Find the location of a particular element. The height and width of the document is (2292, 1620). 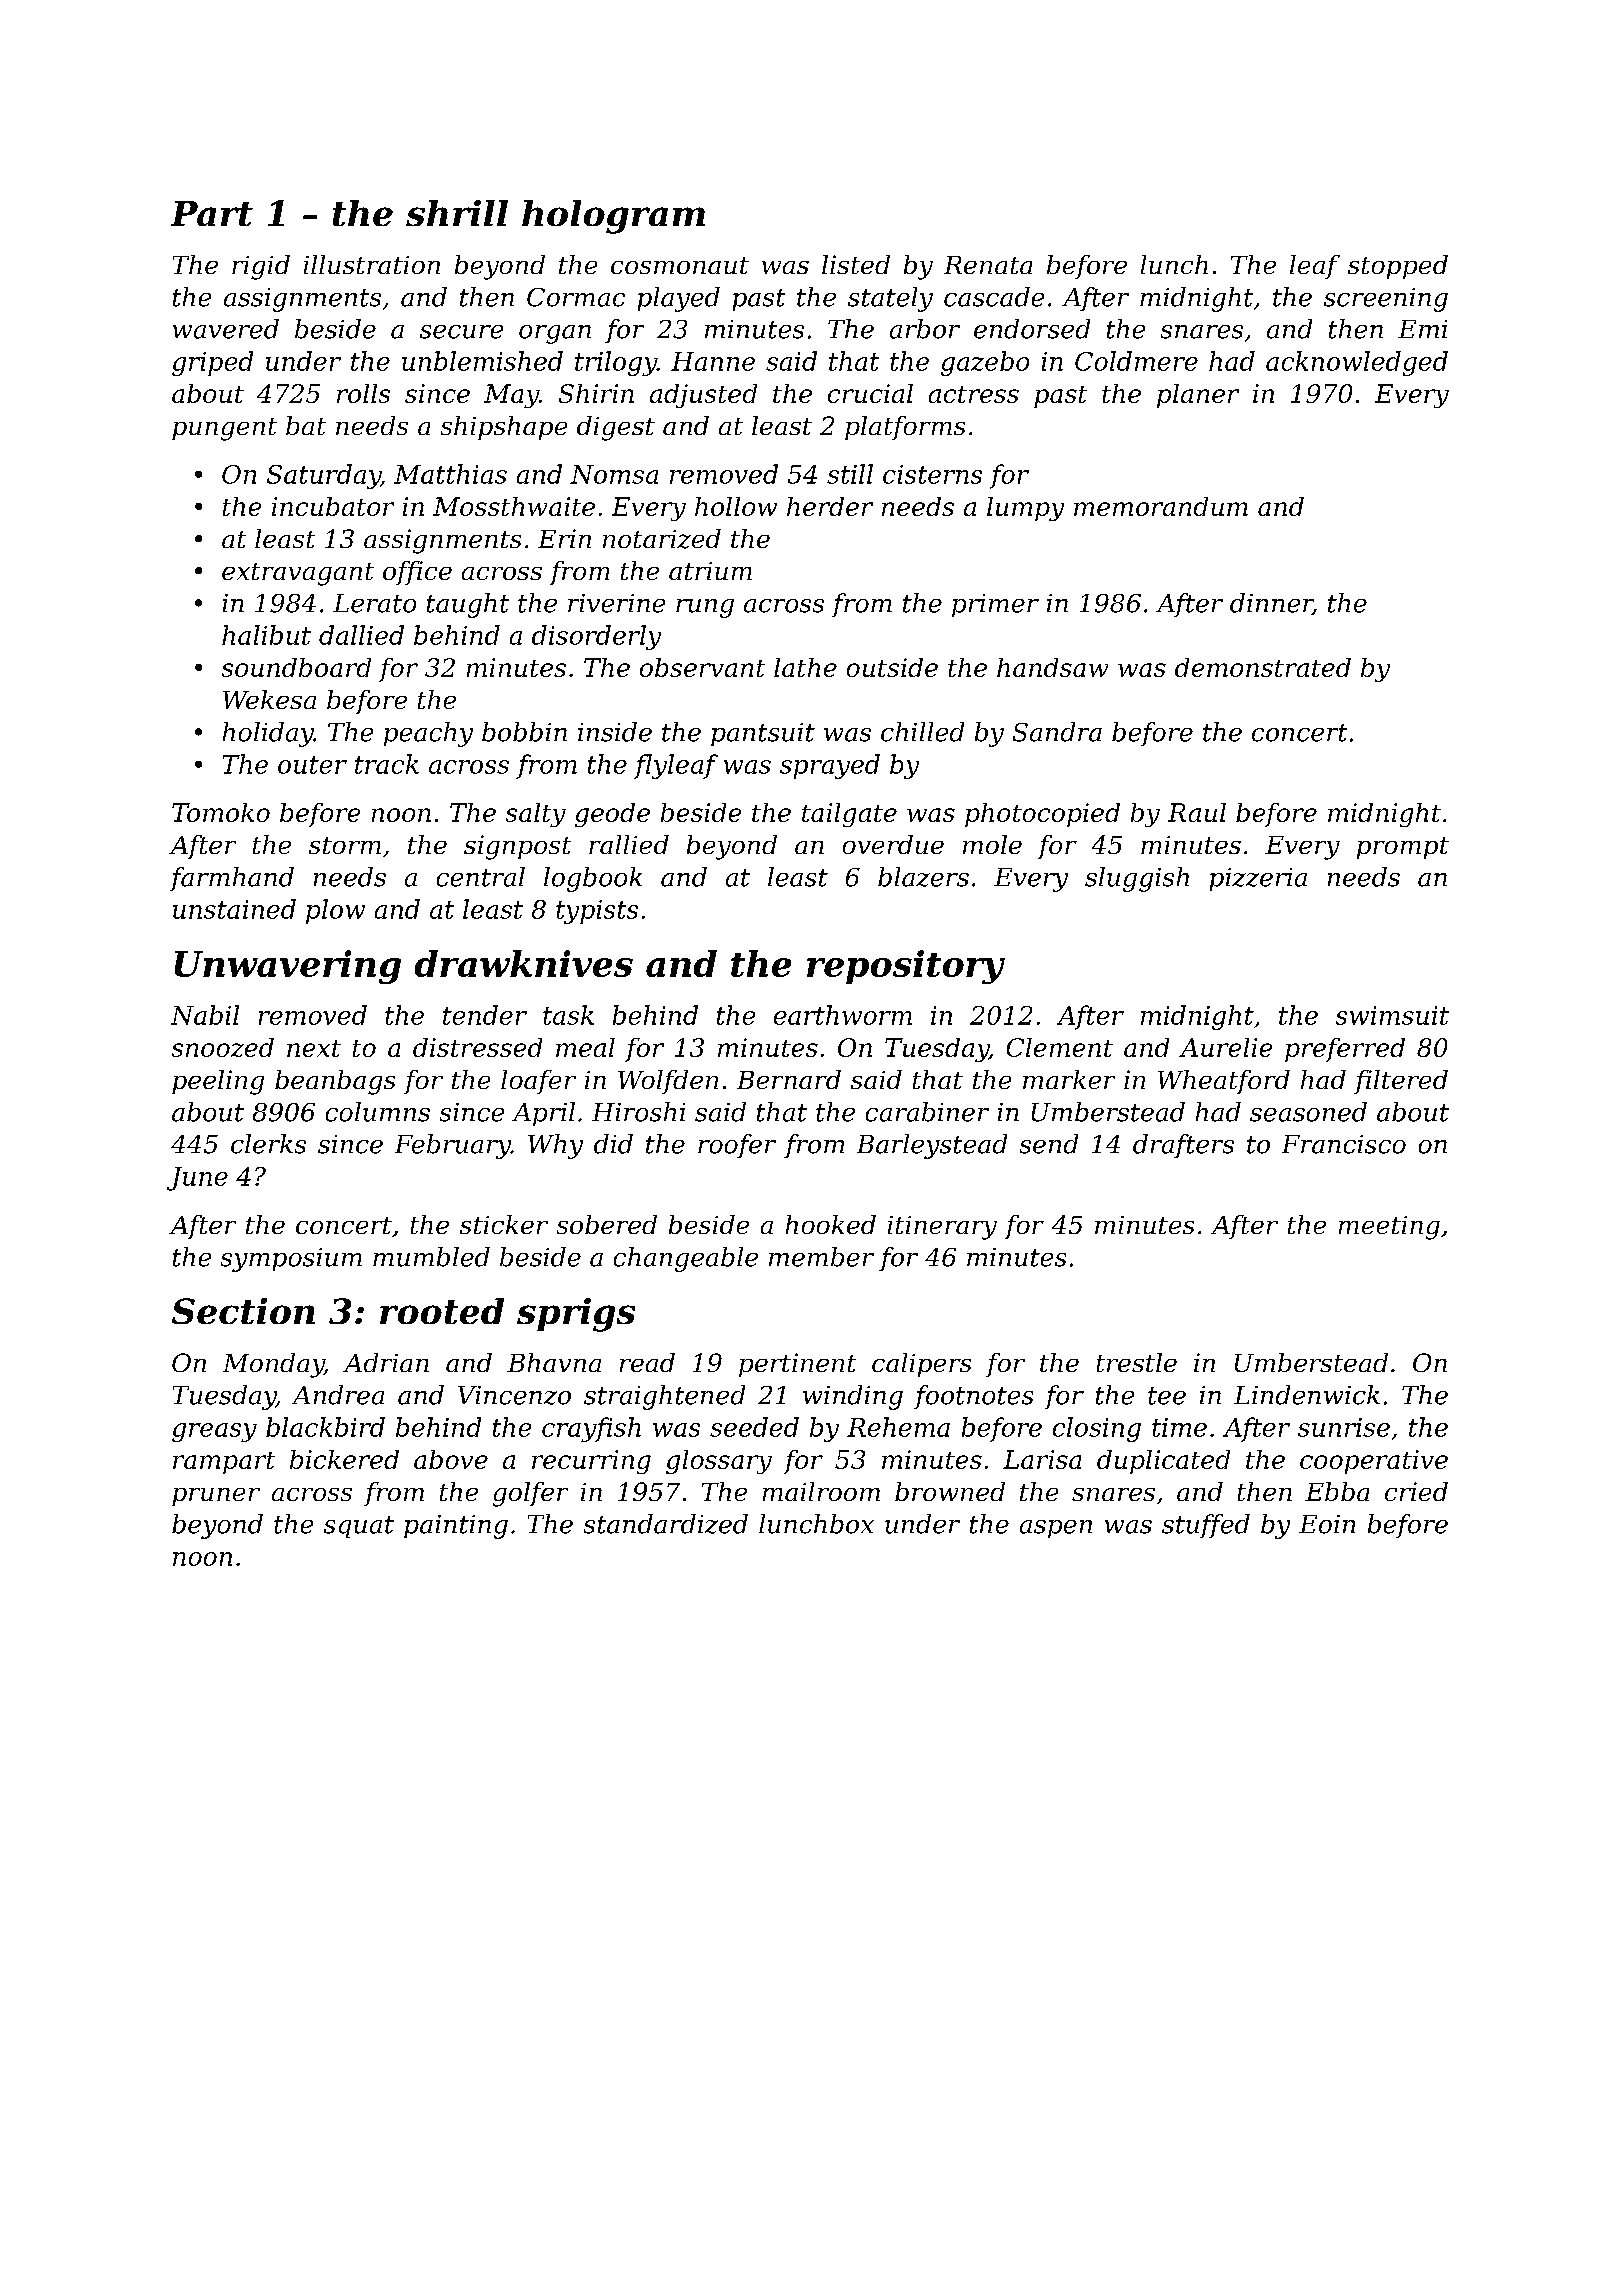

Coldmere is located at coordinates (1136, 361).
